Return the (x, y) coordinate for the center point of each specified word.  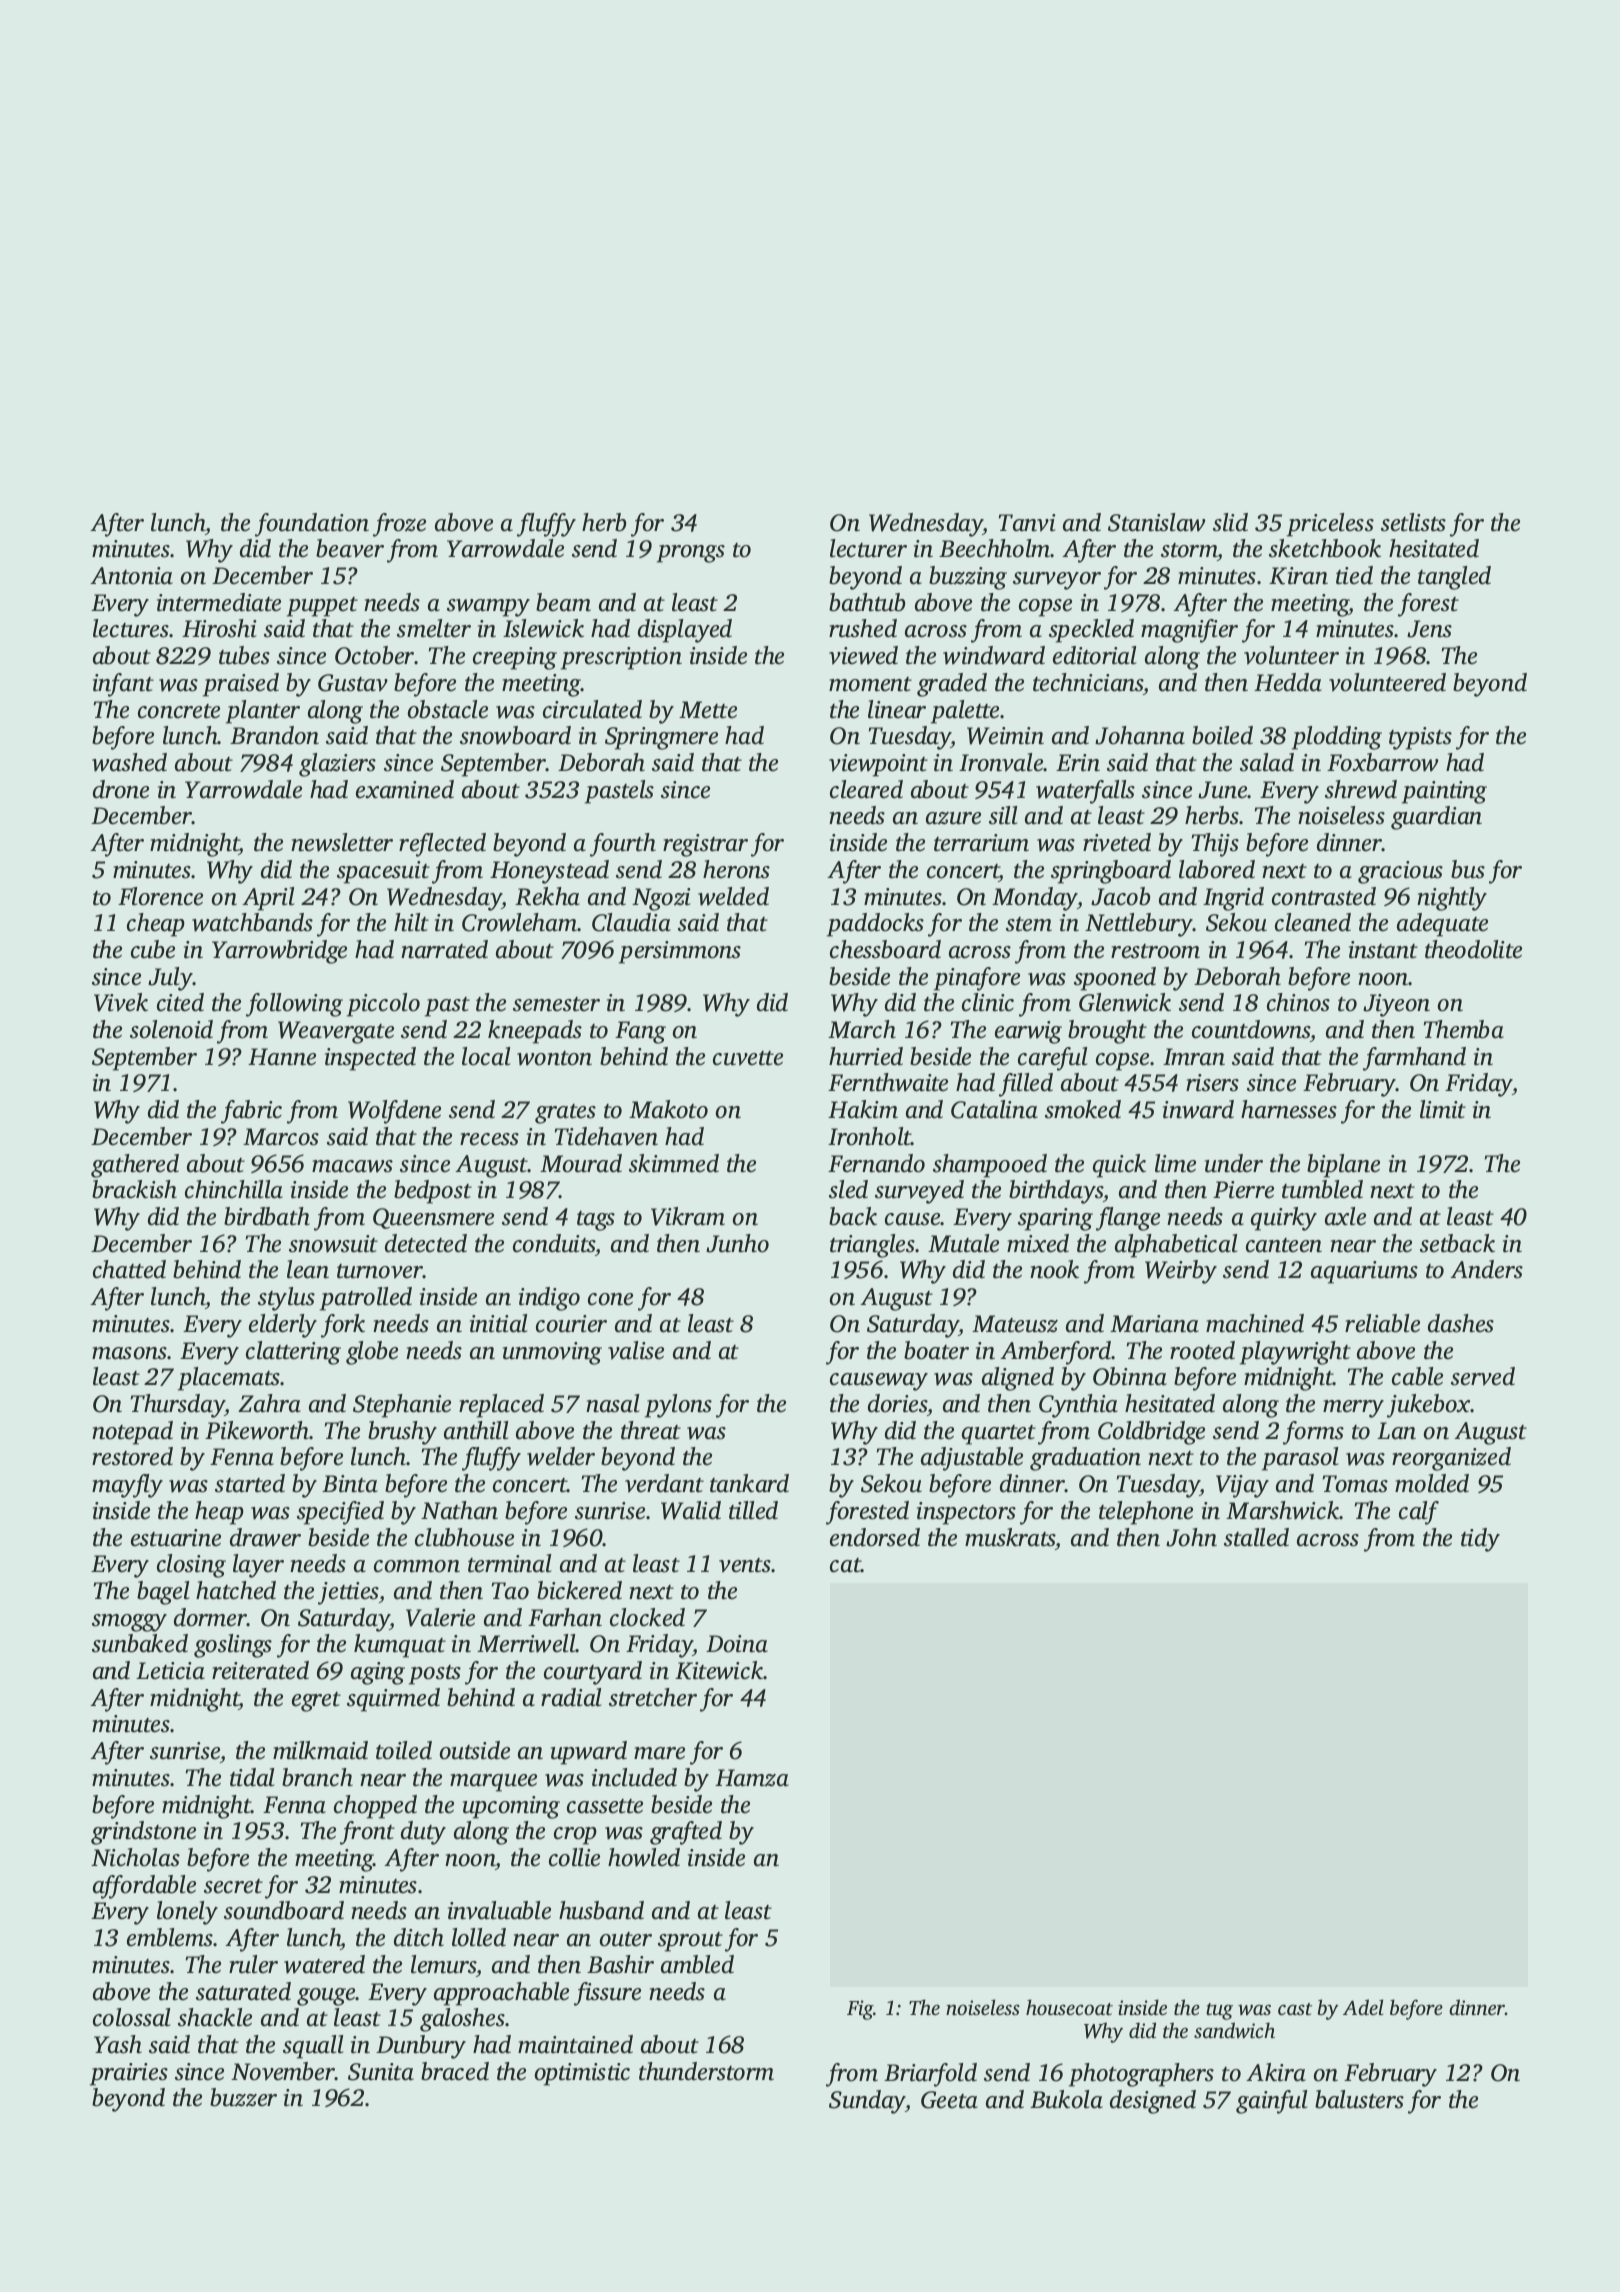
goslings (233, 1646)
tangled (1454, 578)
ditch (419, 1937)
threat (651, 1430)
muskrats (1010, 1537)
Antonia (131, 576)
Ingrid (1233, 899)
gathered (135, 1166)
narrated (444, 949)
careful (1052, 1059)
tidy (1480, 1540)
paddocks (875, 925)
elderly (283, 1326)
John (1191, 1537)
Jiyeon (1396, 1005)
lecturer (868, 548)
